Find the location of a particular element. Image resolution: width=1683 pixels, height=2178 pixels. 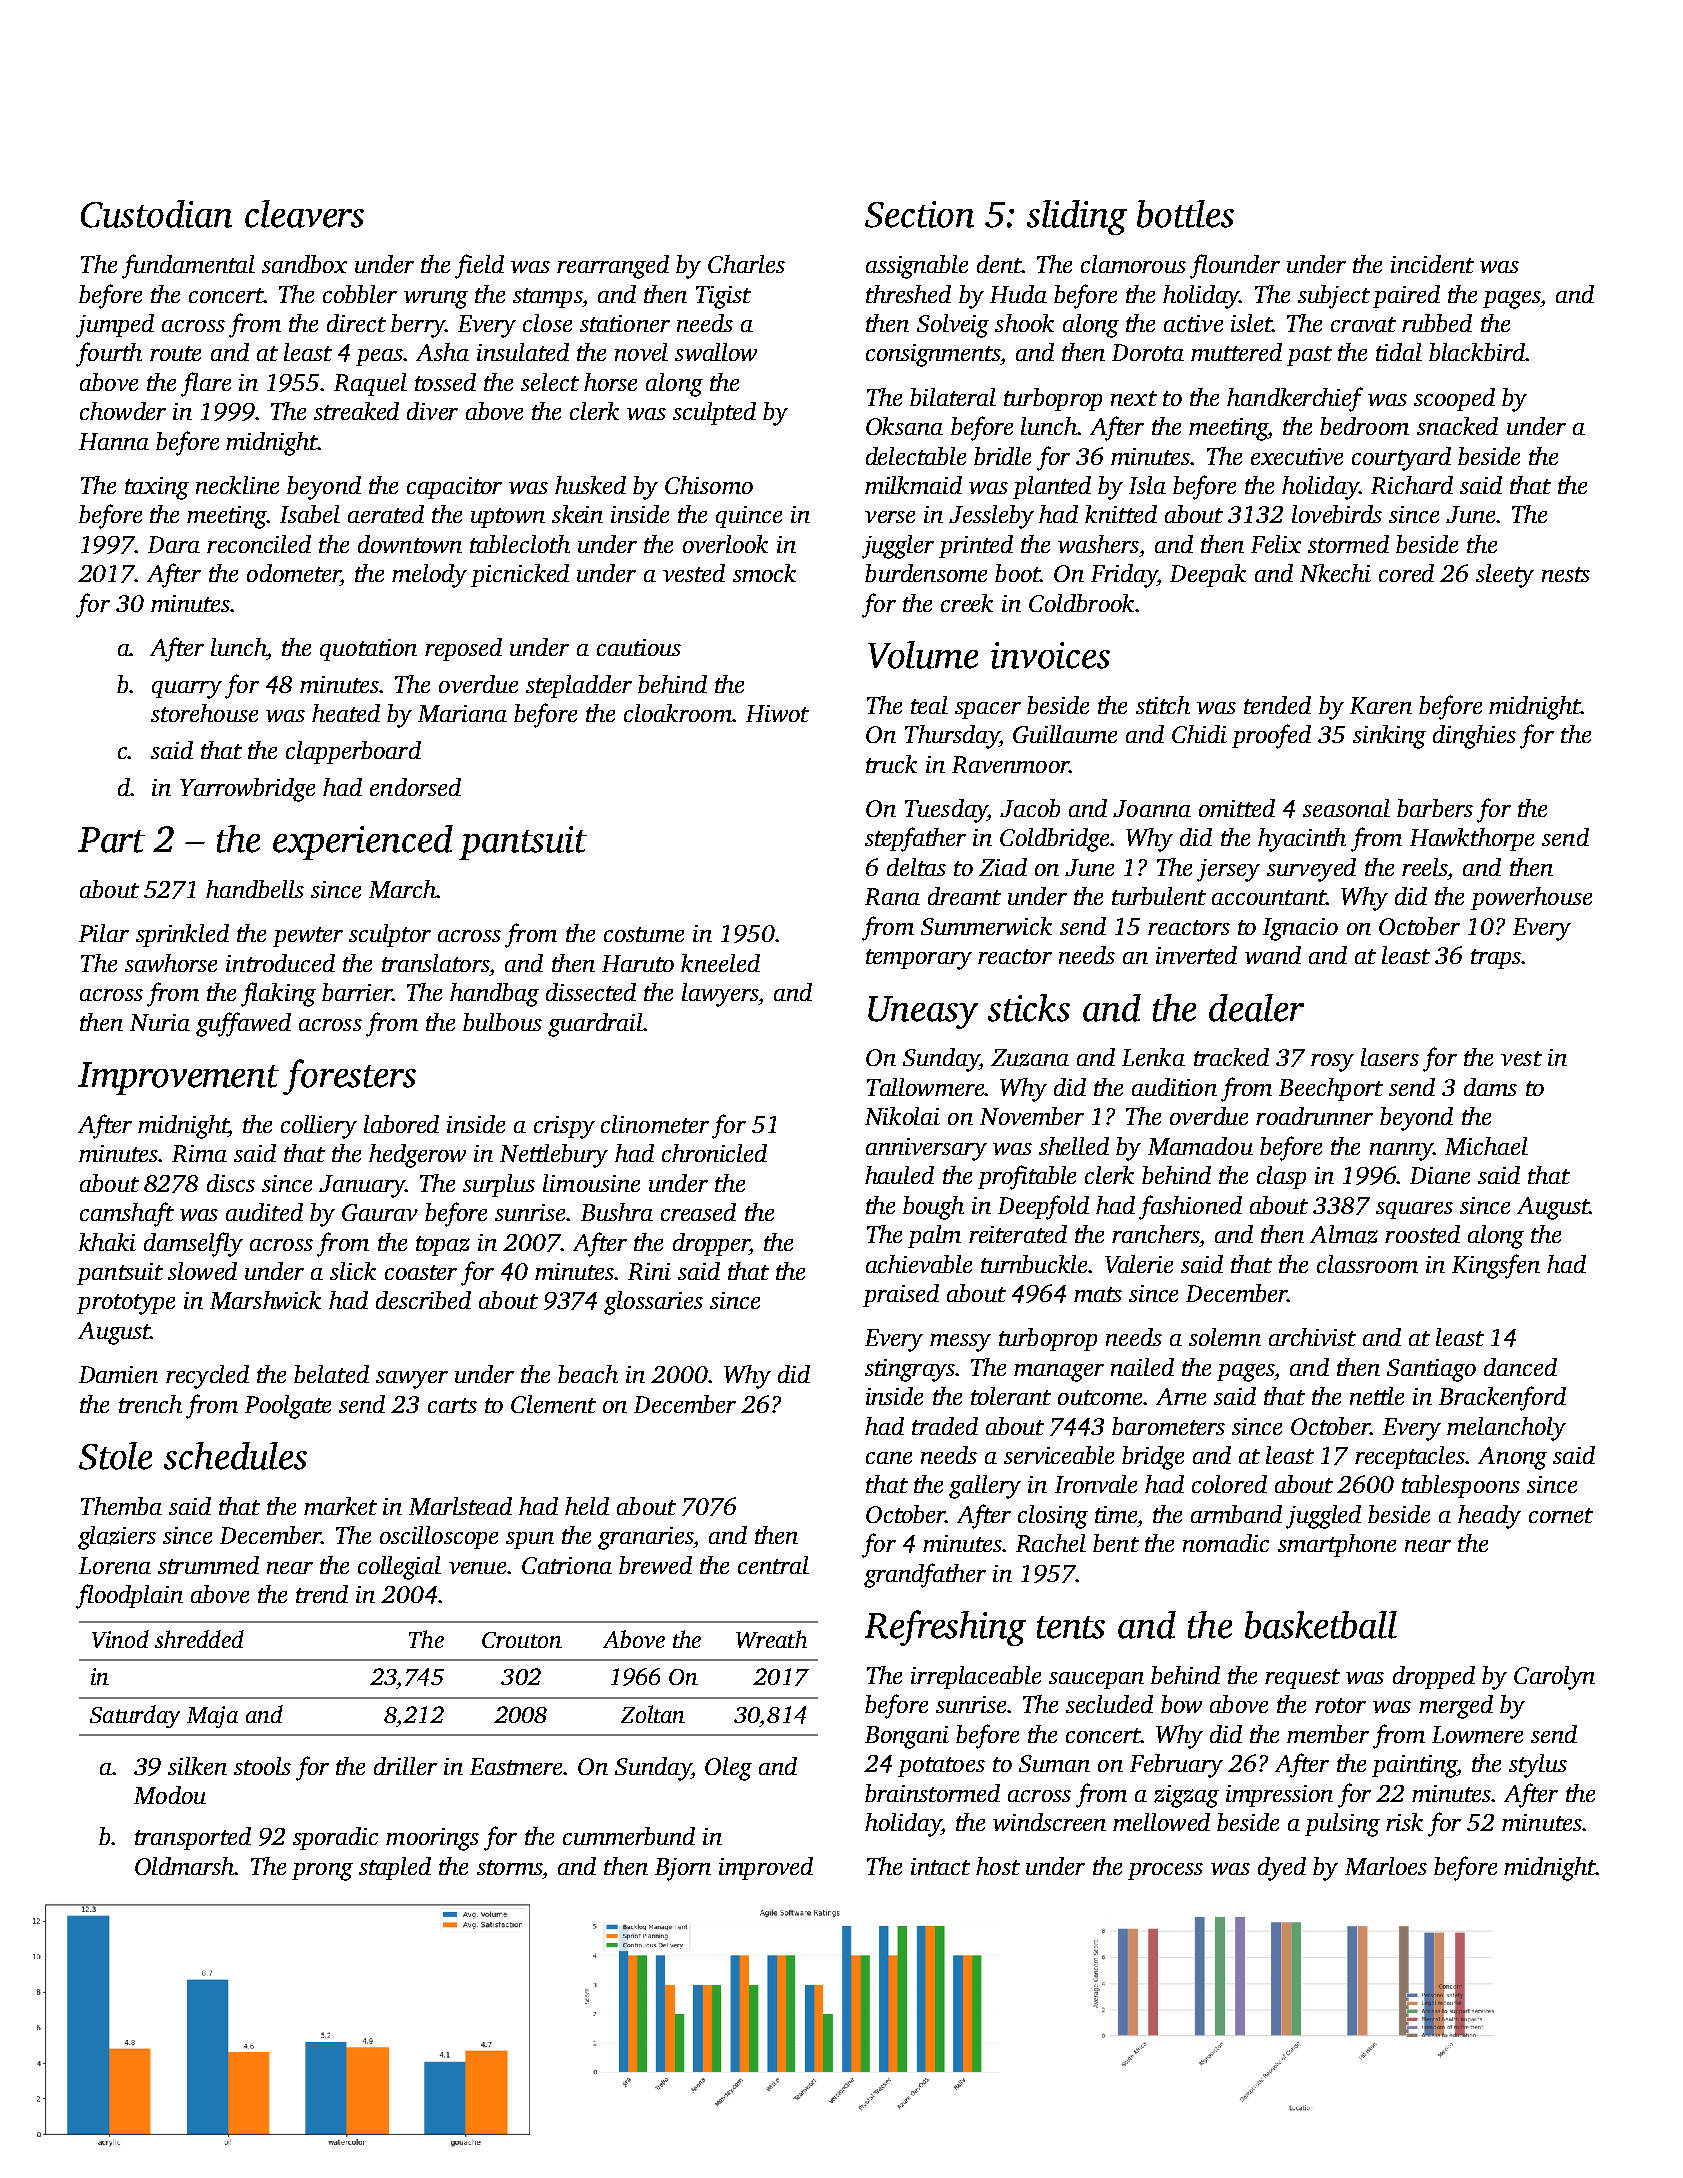

cornet is located at coordinates (1561, 1515).
